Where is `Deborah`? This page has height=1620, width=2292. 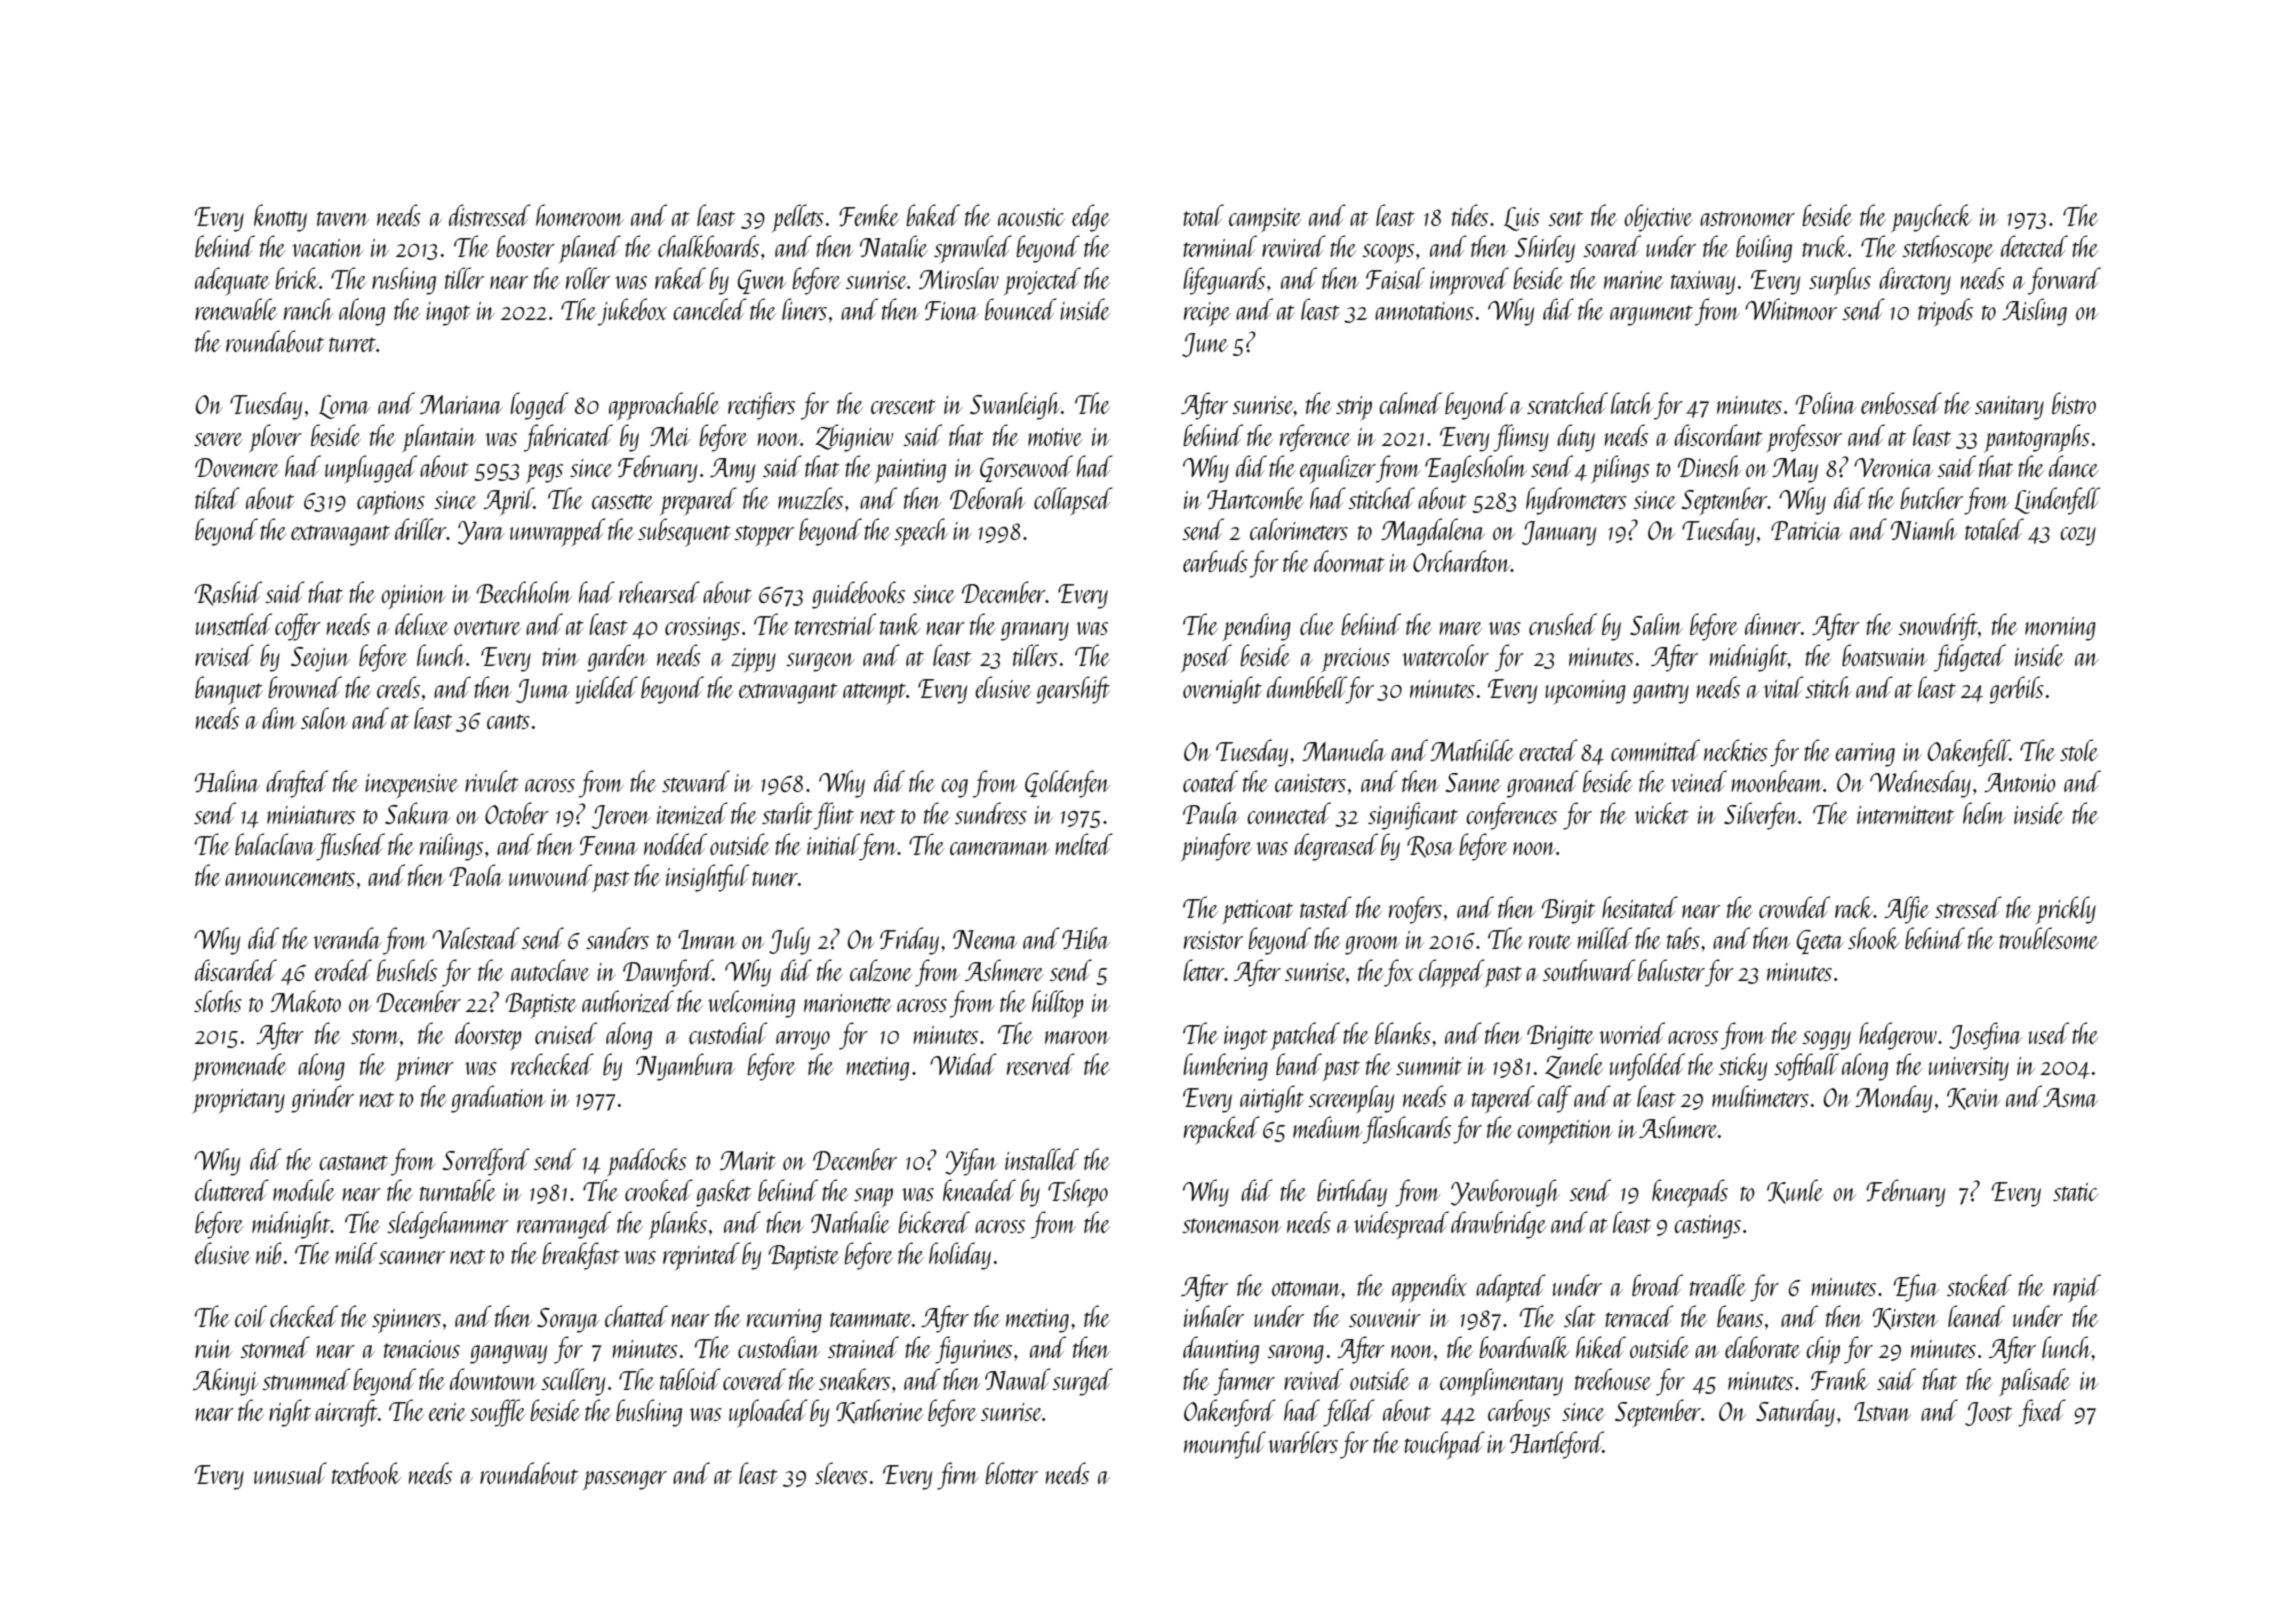 Deborah is located at coordinates (988, 498).
